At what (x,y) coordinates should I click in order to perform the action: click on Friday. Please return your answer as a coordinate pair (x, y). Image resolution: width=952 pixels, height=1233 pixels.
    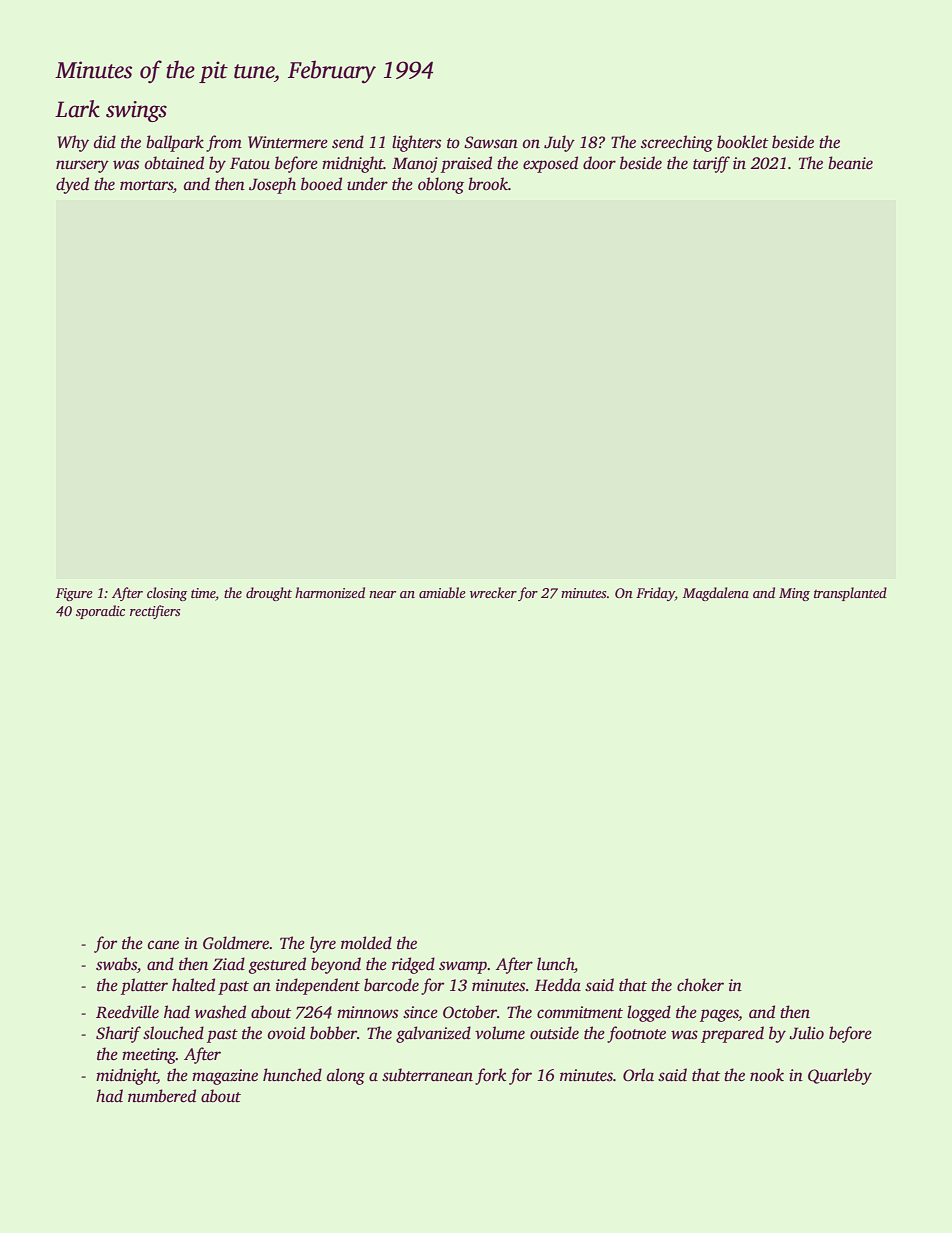
    Looking at the image, I should click on (655, 594).
